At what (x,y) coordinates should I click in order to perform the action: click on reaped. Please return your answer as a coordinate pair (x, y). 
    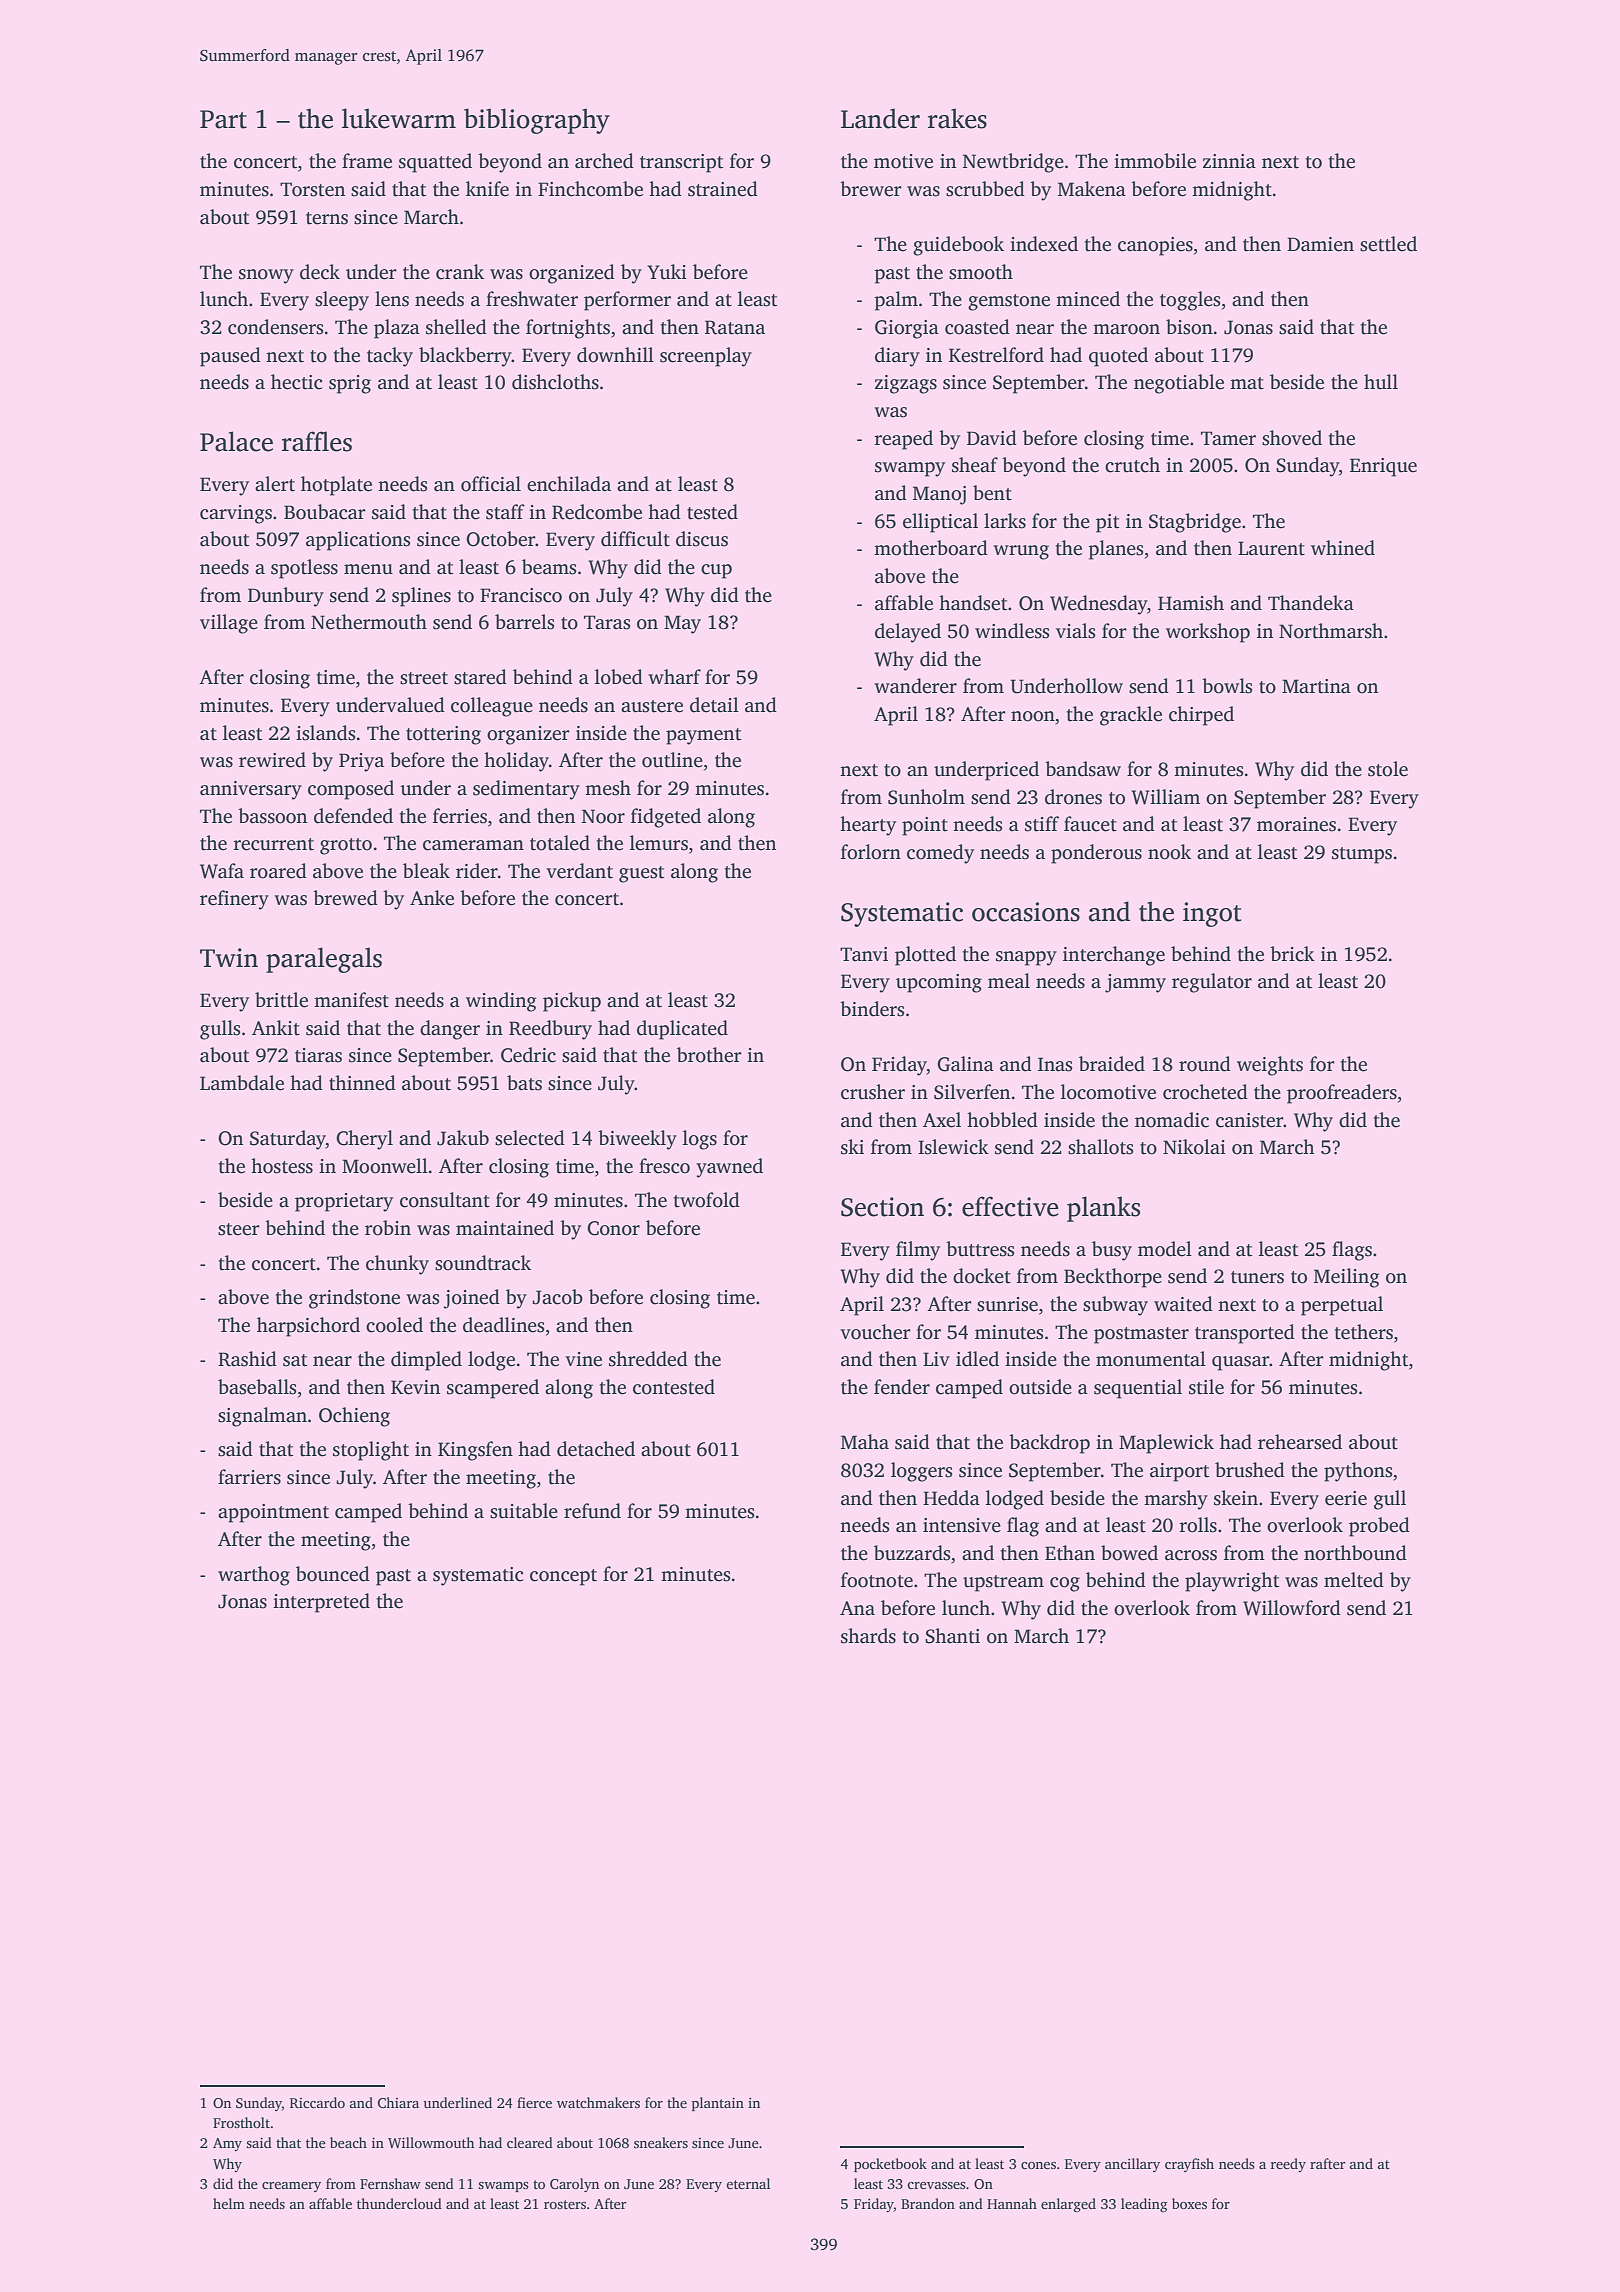
    Looking at the image, I should click on (903, 440).
